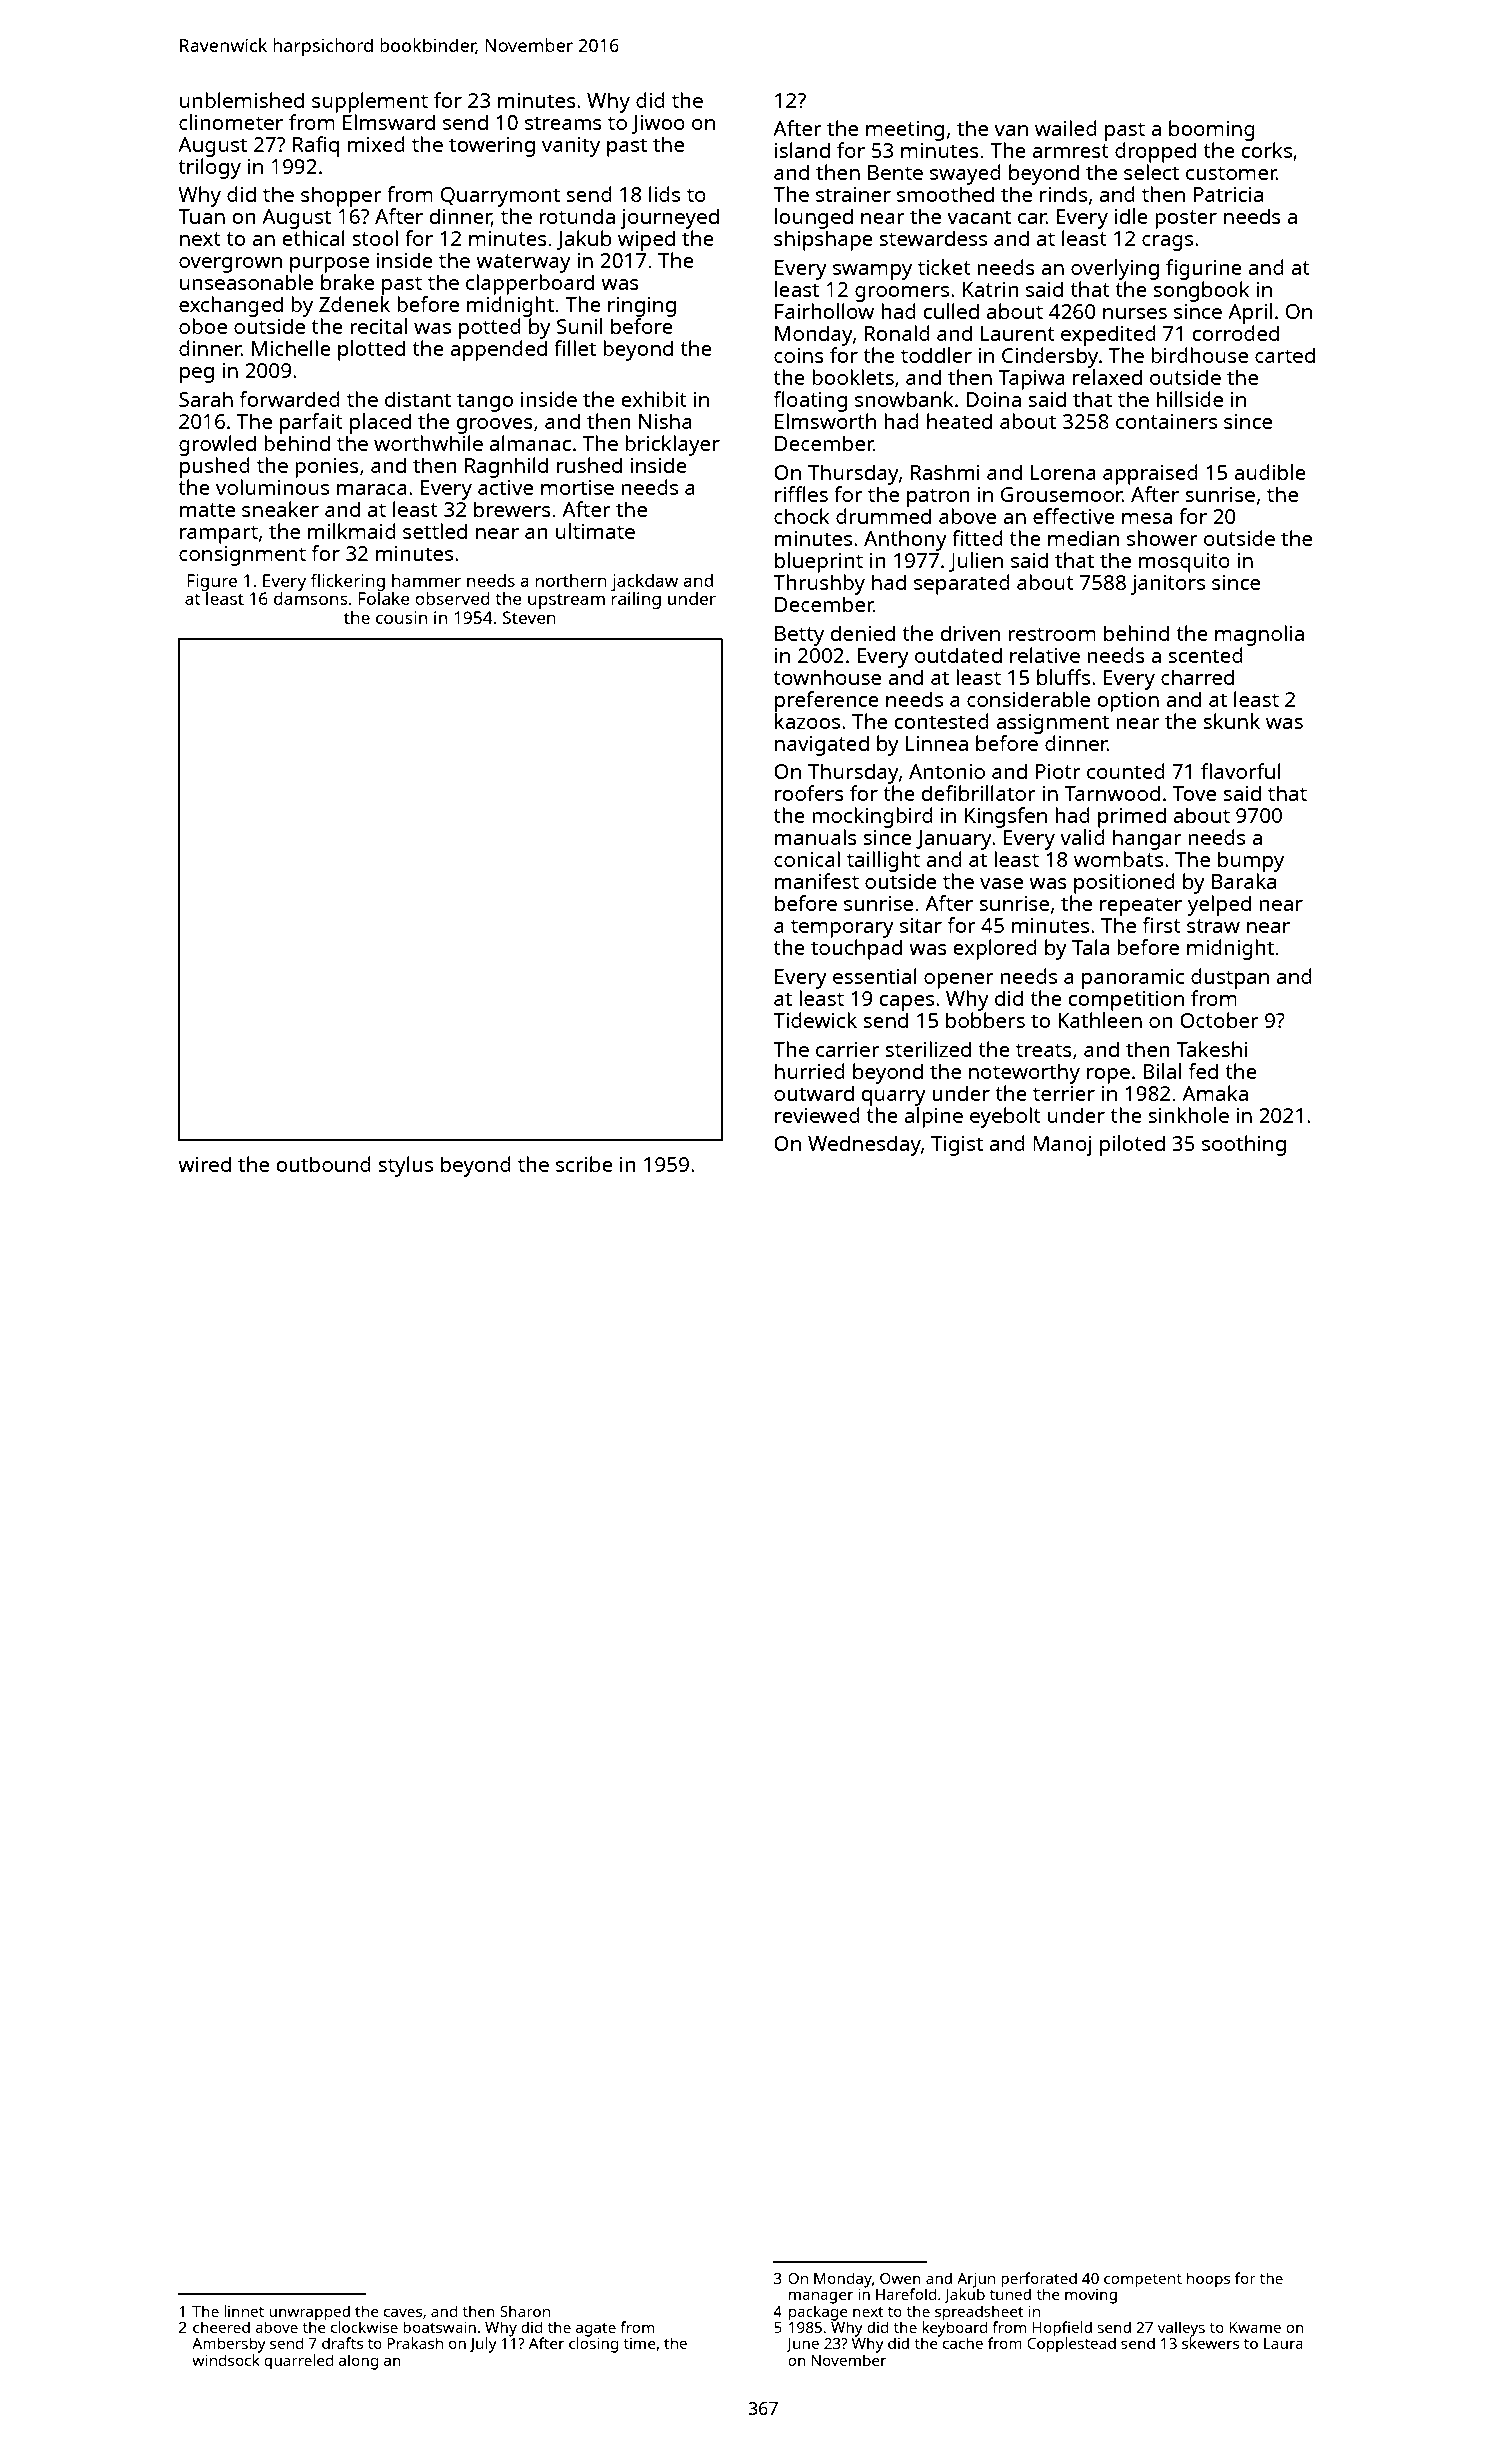  I want to click on conical, so click(807, 859).
